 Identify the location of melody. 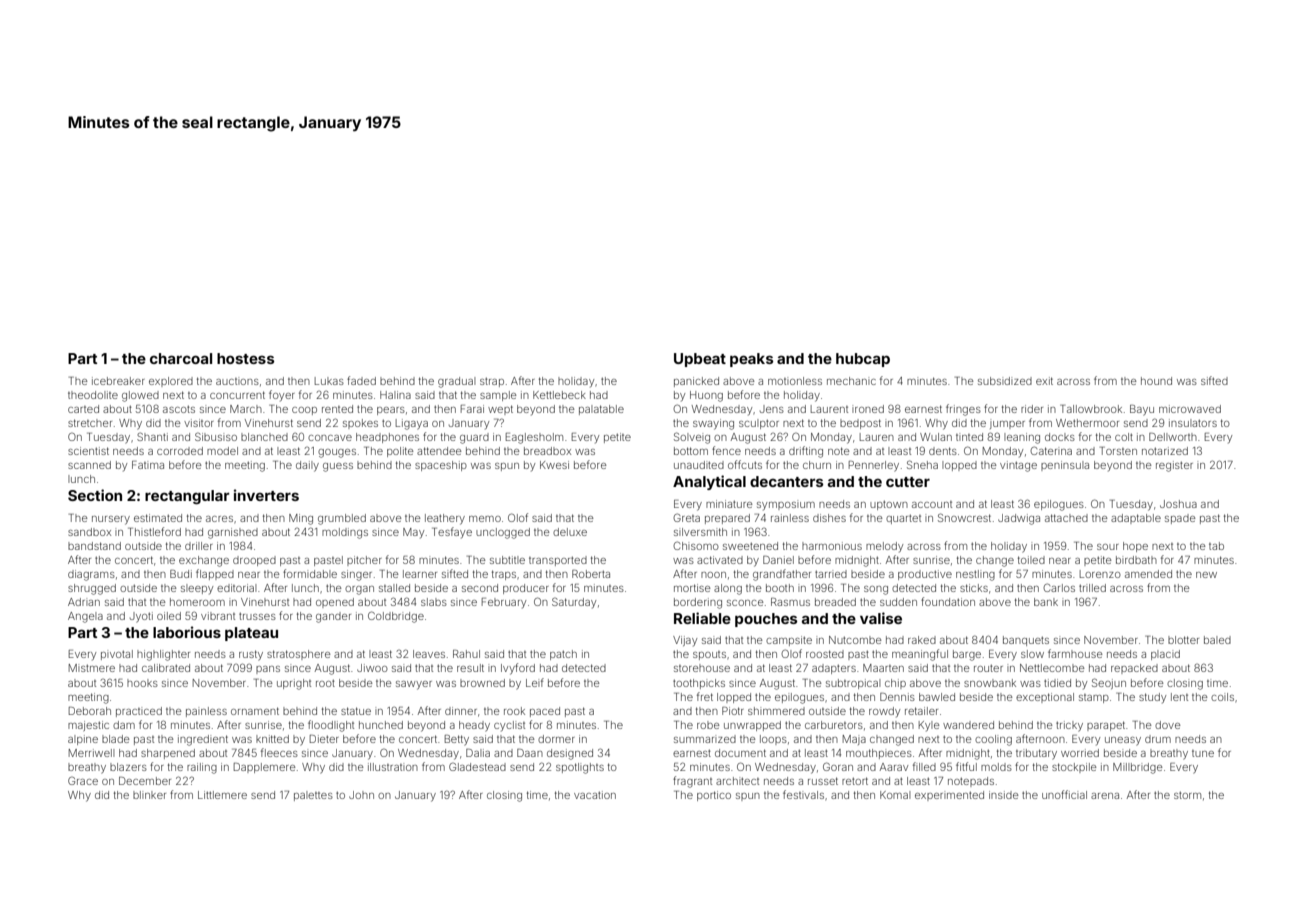
(884, 547).
